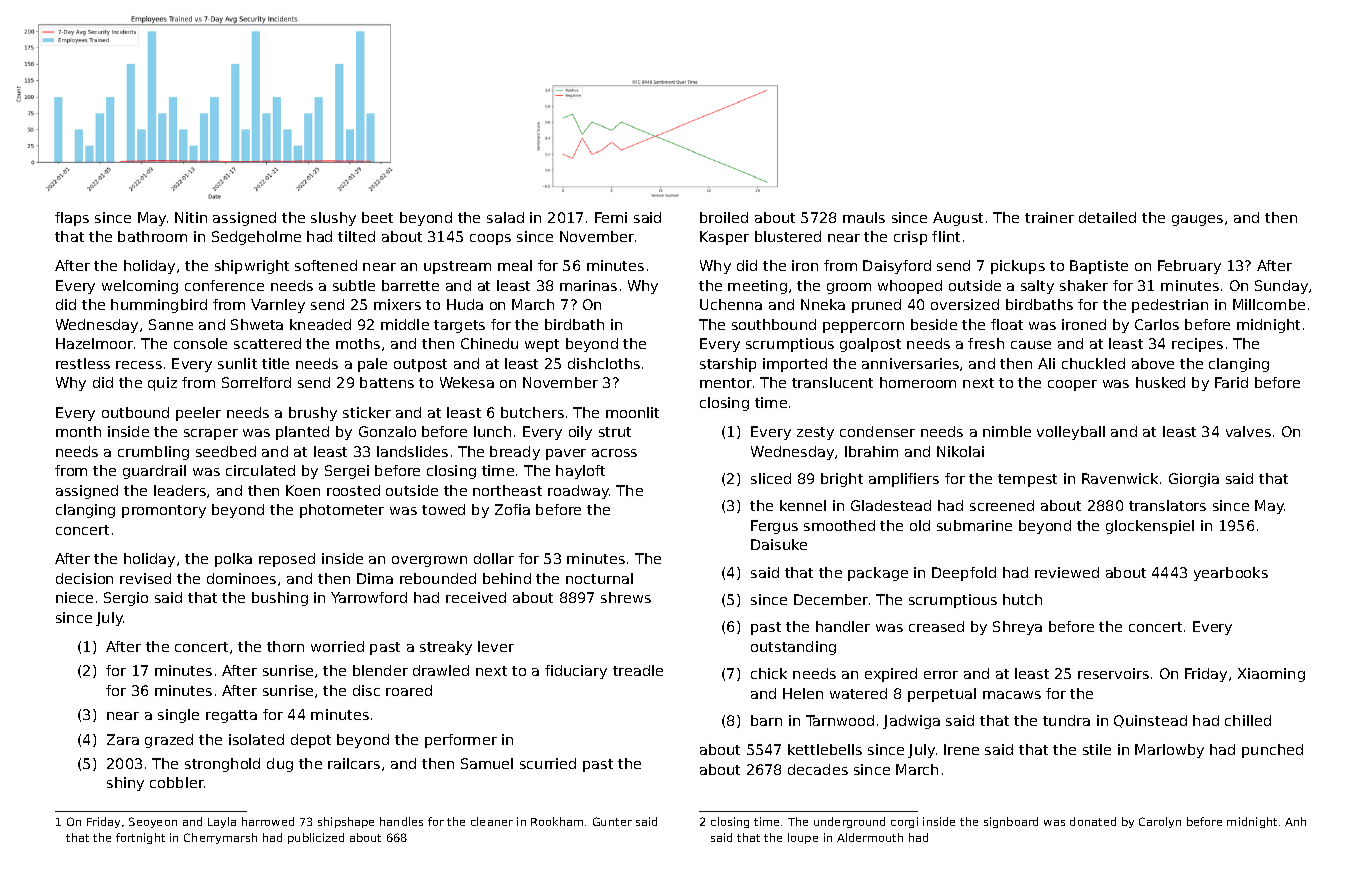  I want to click on cooper, so click(1072, 385).
